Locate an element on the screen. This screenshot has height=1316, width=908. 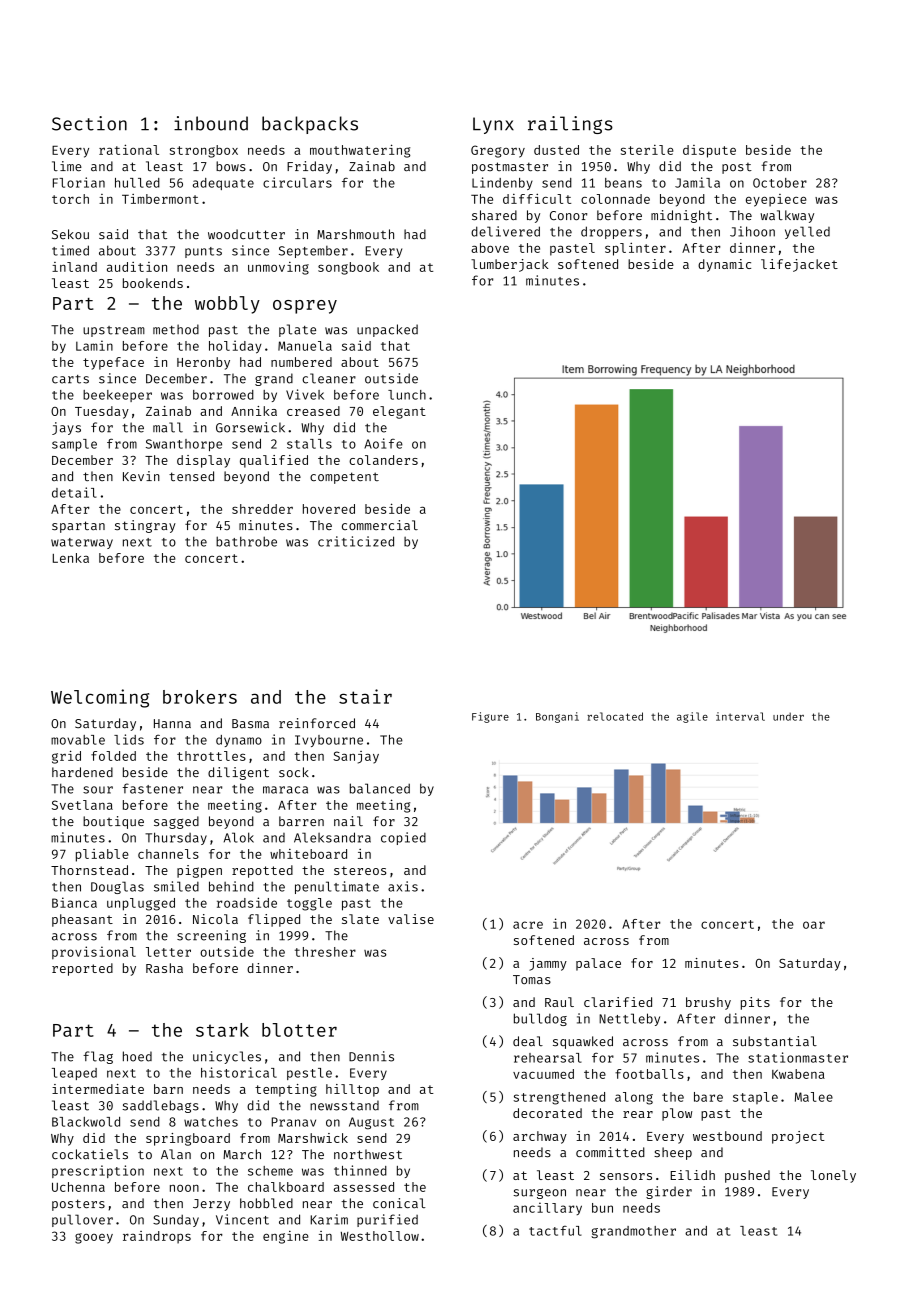
hoed is located at coordinates (137, 1056).
